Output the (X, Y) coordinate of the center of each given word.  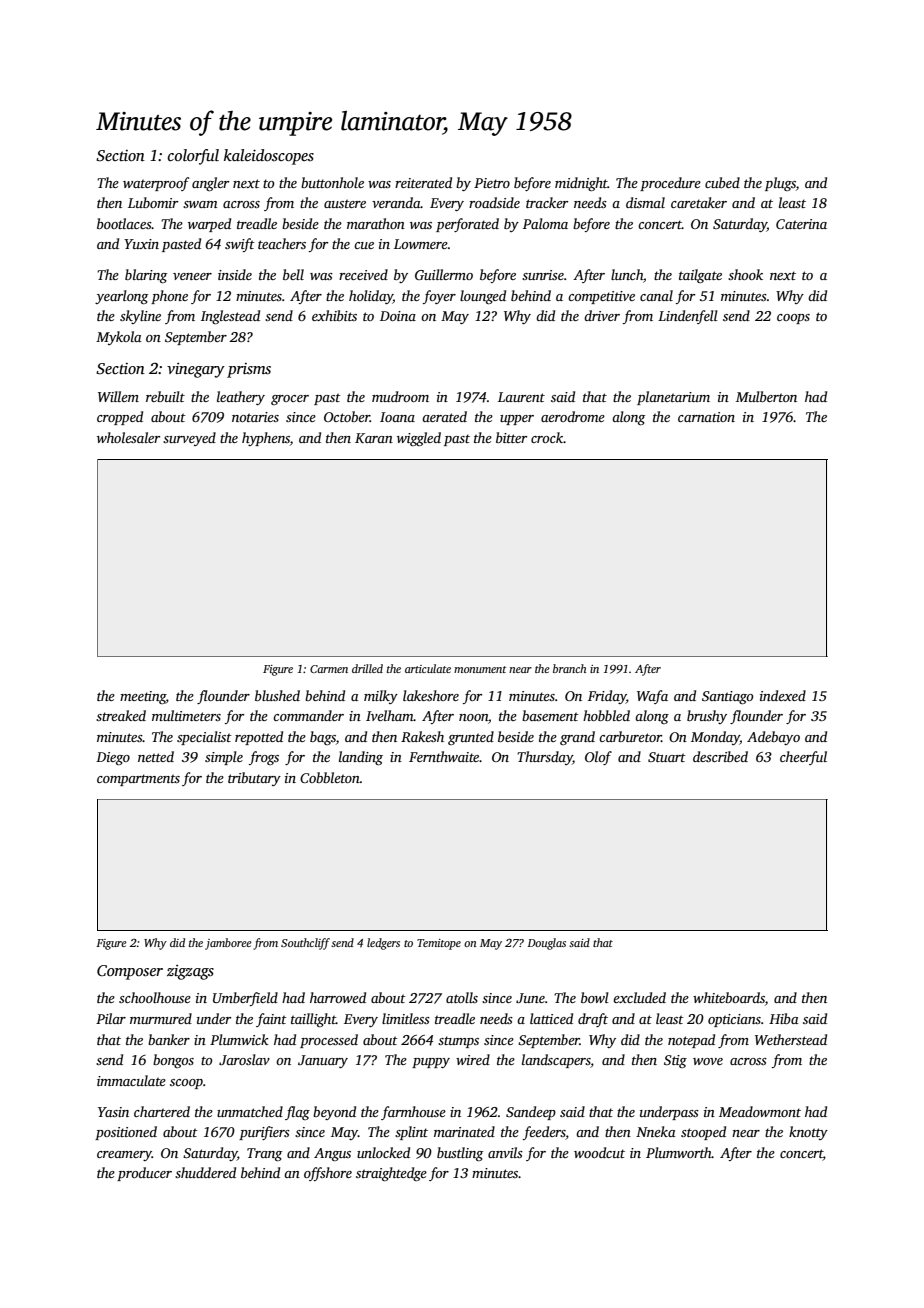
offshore (328, 1174)
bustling (460, 1154)
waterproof (156, 184)
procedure (670, 184)
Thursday (545, 758)
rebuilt (165, 396)
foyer (439, 297)
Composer (130, 972)
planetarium (673, 398)
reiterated (423, 182)
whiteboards (729, 997)
